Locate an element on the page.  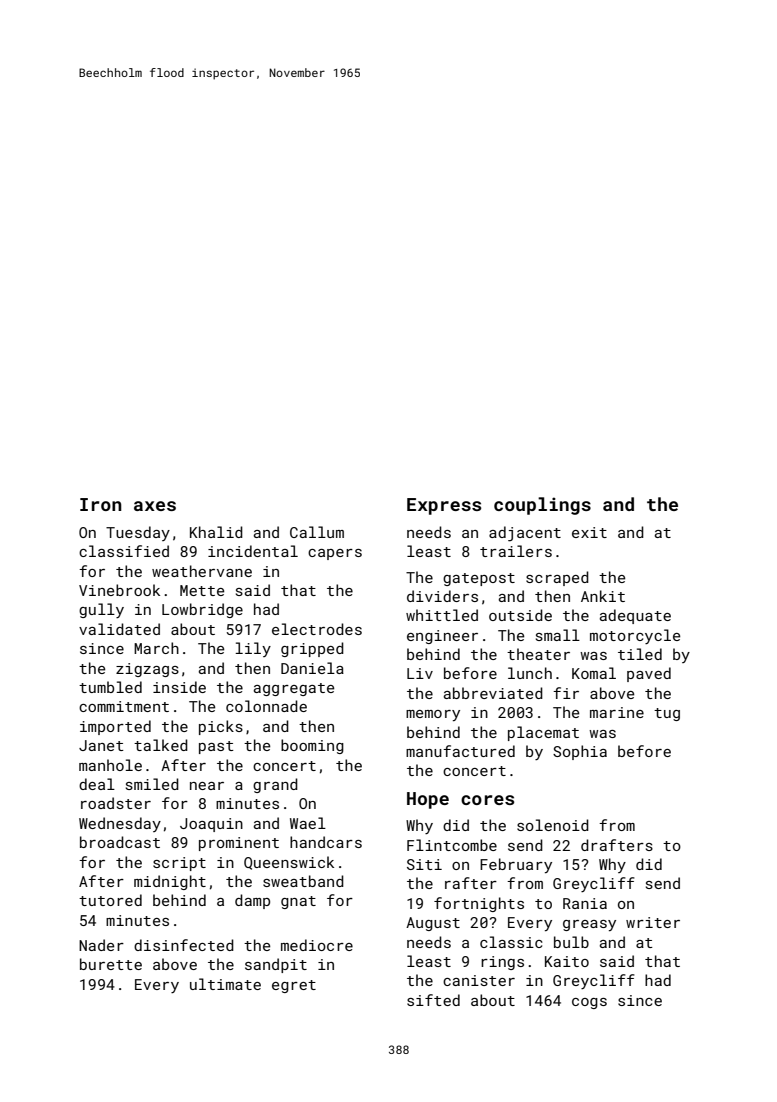
handcars is located at coordinates (326, 842).
